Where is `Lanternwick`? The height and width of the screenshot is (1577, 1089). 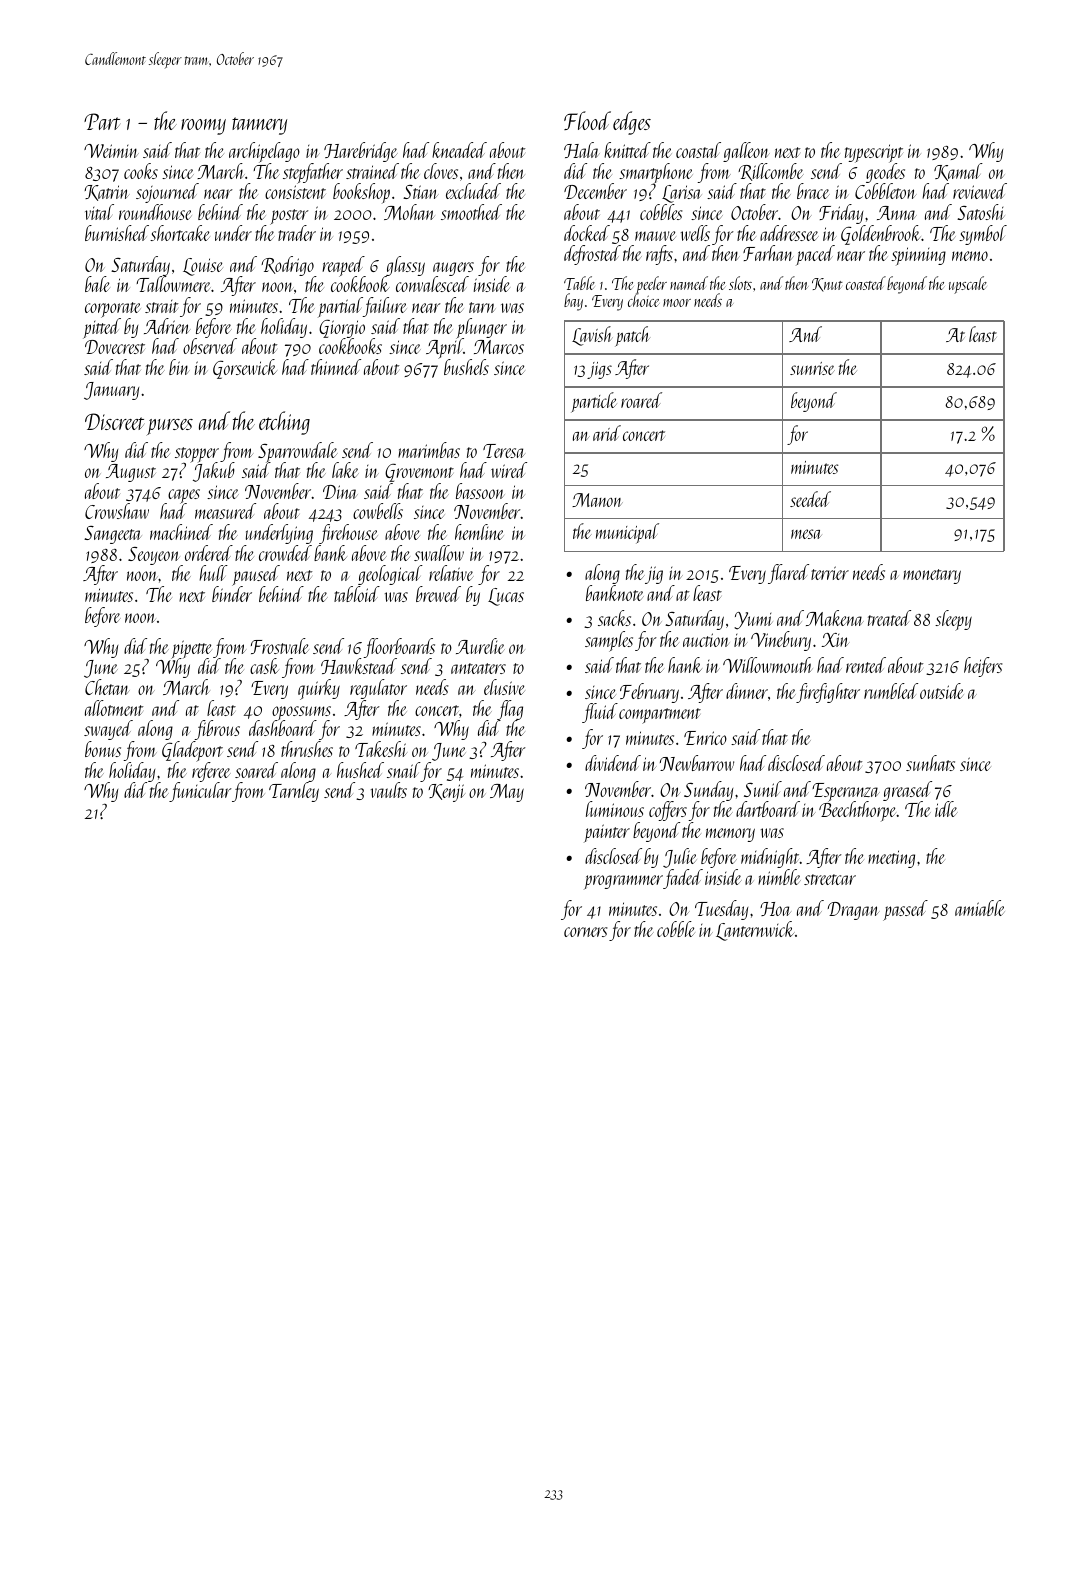 Lanternwick is located at coordinates (755, 931).
